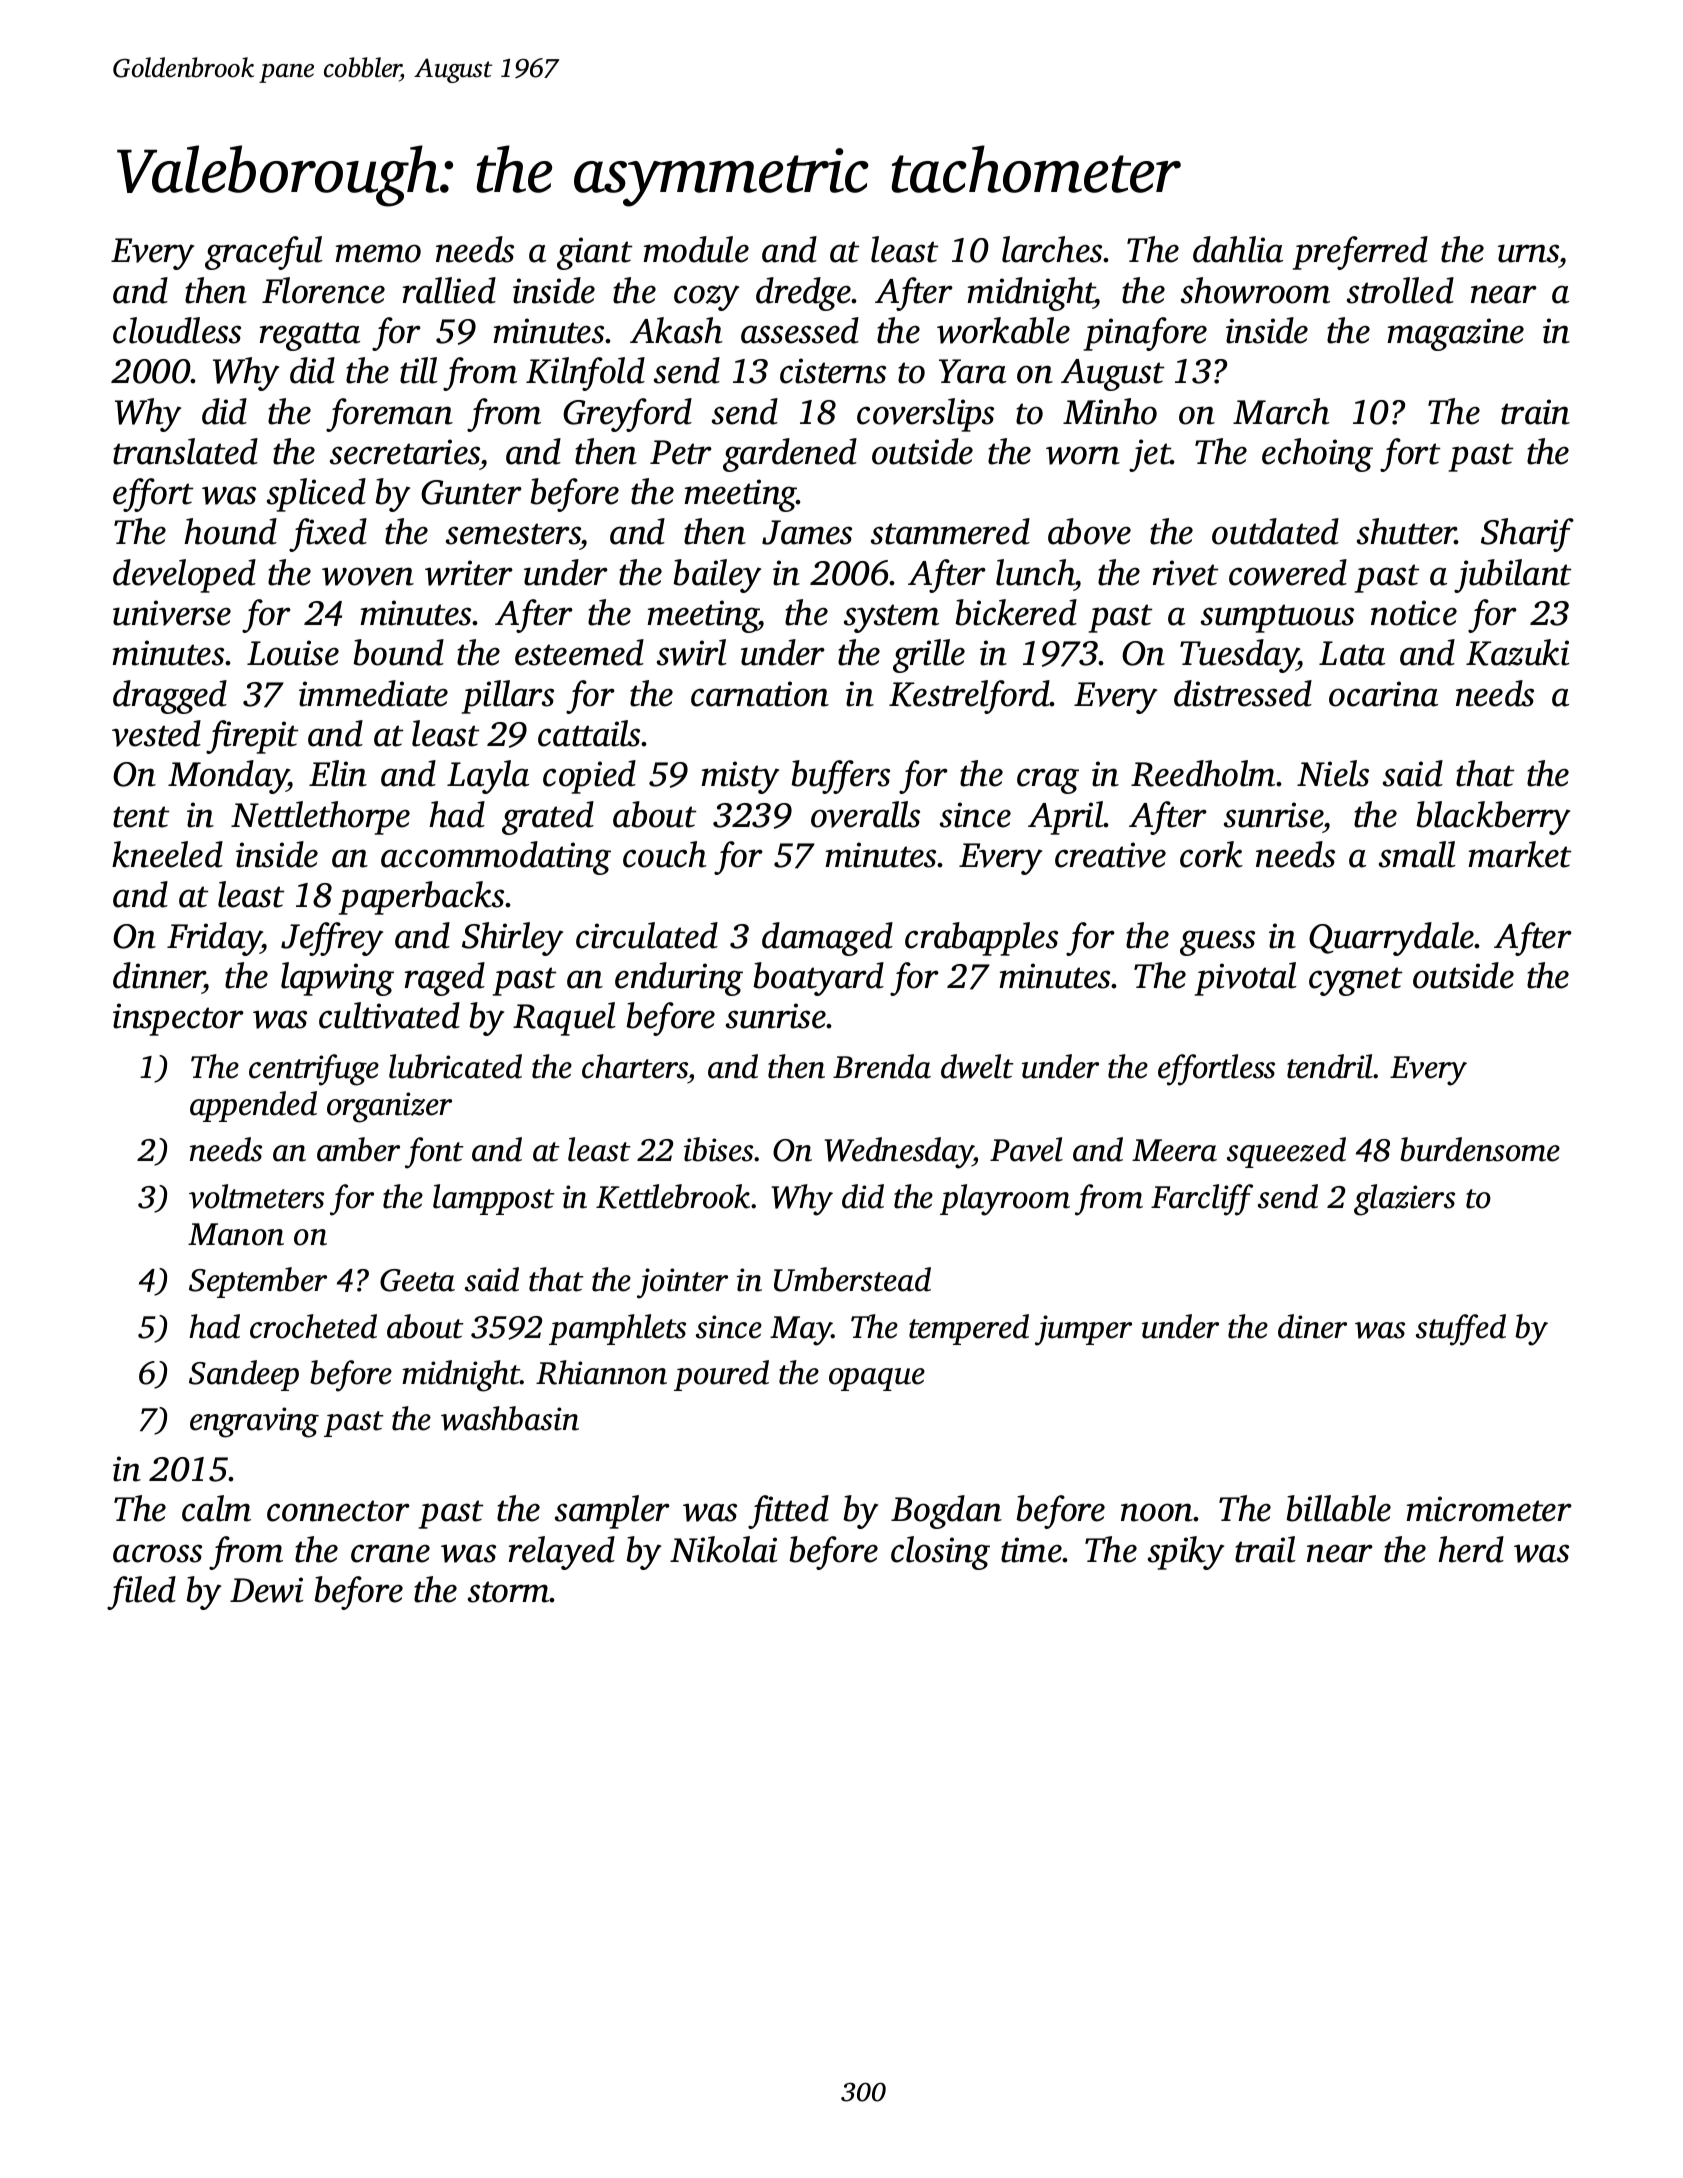  I want to click on dahlia, so click(1238, 249).
